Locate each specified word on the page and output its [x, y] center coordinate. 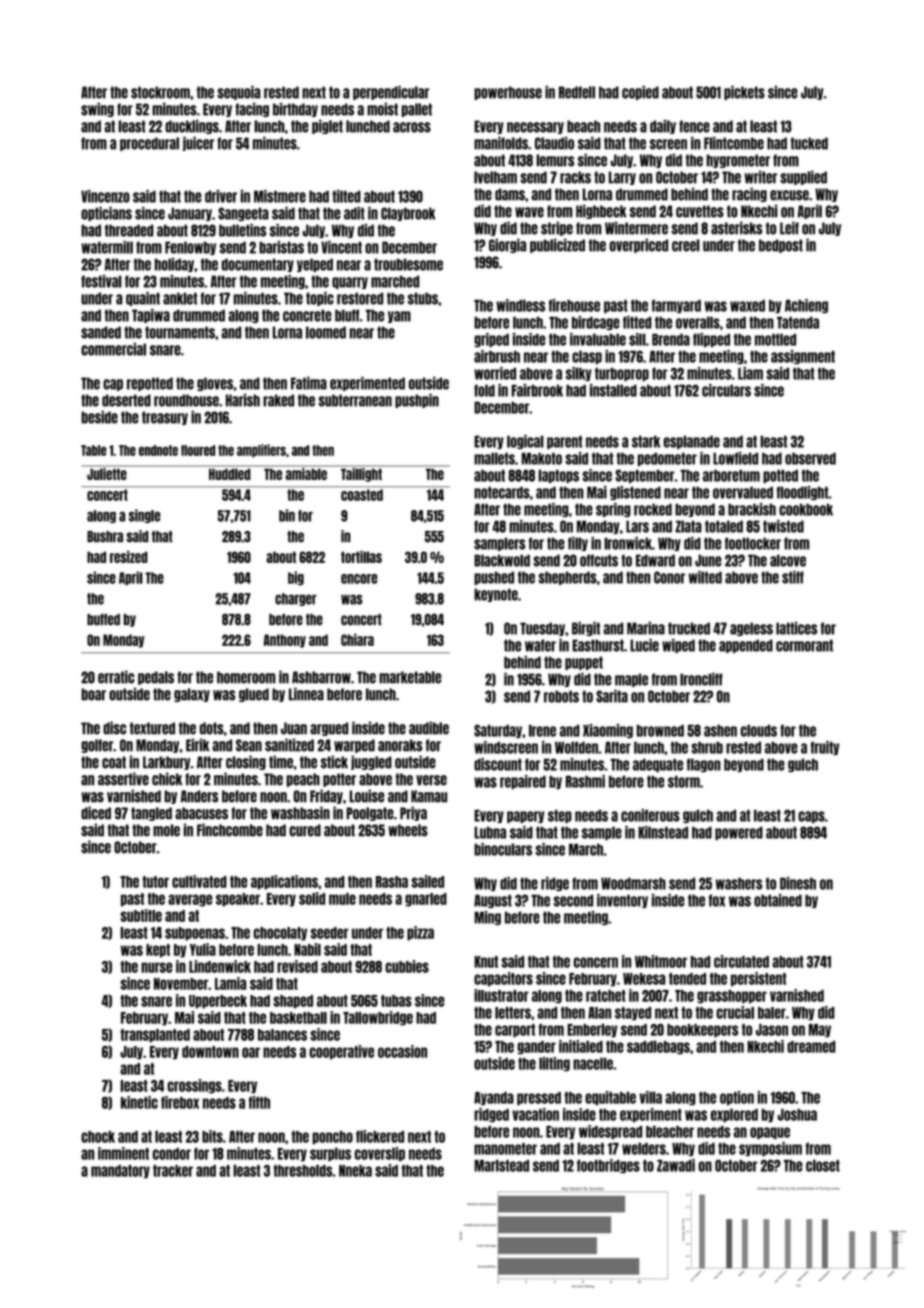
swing [97, 110]
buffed [103, 619]
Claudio [554, 143]
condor [172, 1154]
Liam [750, 373]
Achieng [806, 306]
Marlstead [501, 1165]
